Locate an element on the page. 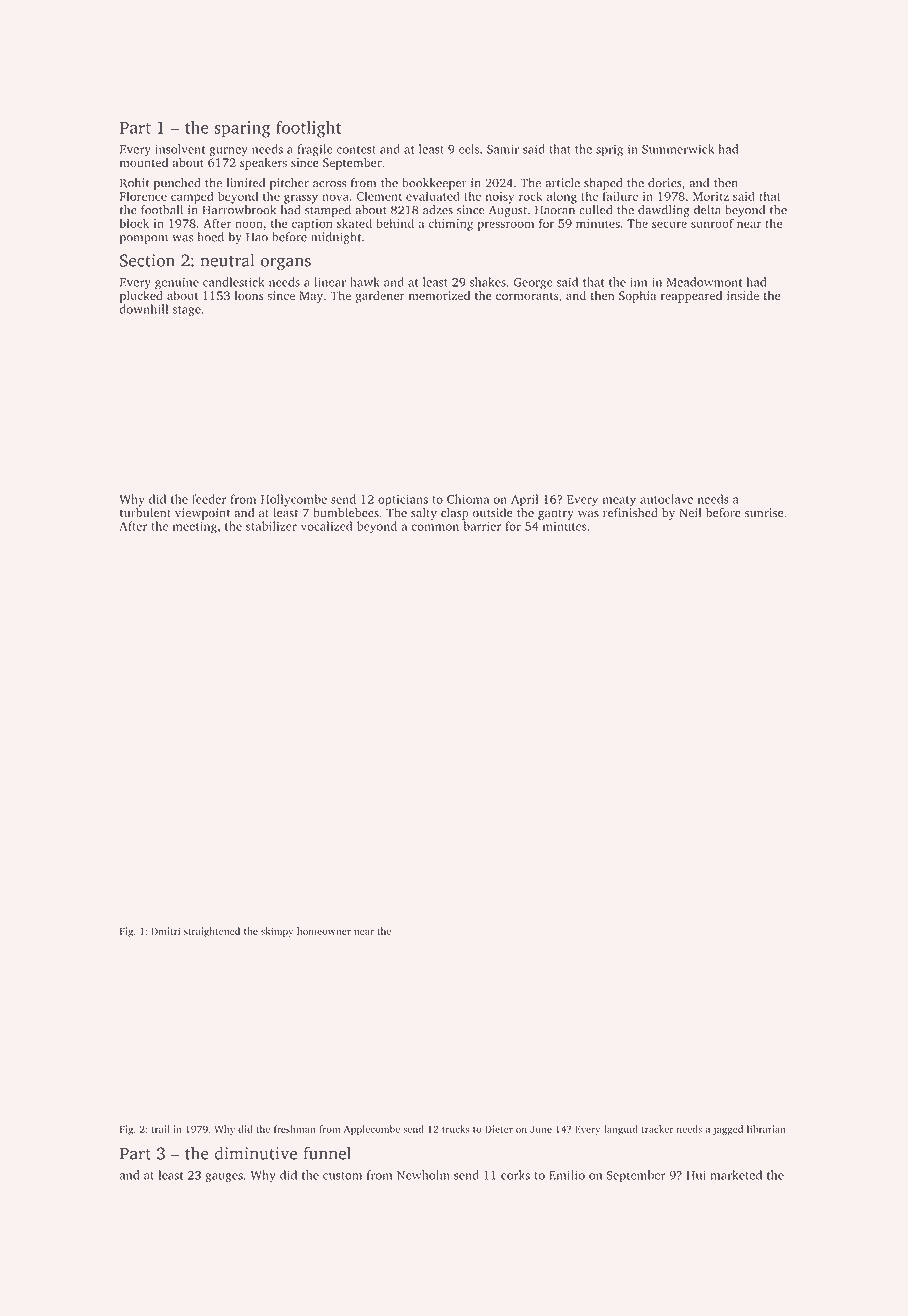  trucks is located at coordinates (456, 1129).
